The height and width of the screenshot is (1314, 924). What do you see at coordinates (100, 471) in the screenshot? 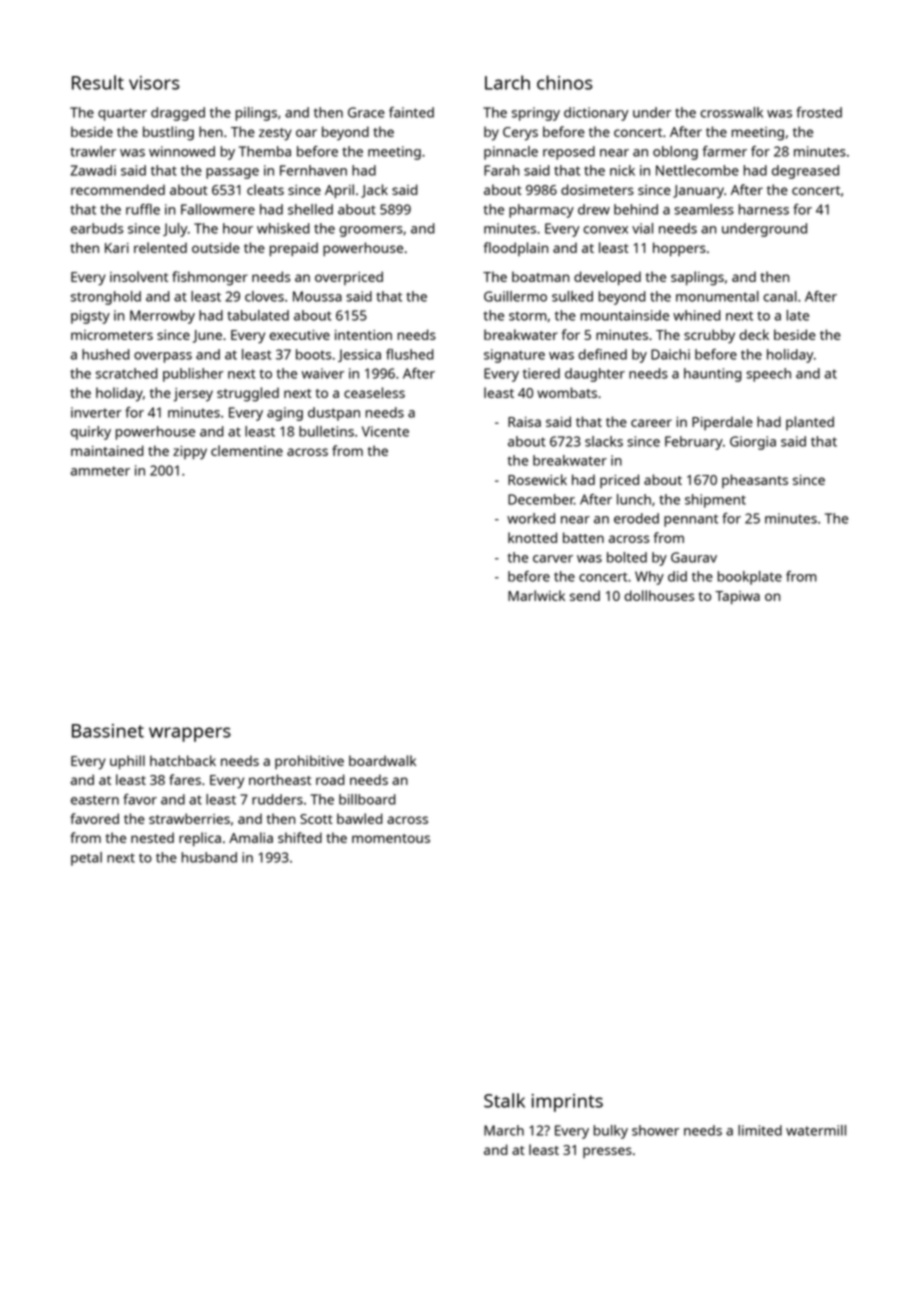
I see `ammeter` at bounding box center [100, 471].
